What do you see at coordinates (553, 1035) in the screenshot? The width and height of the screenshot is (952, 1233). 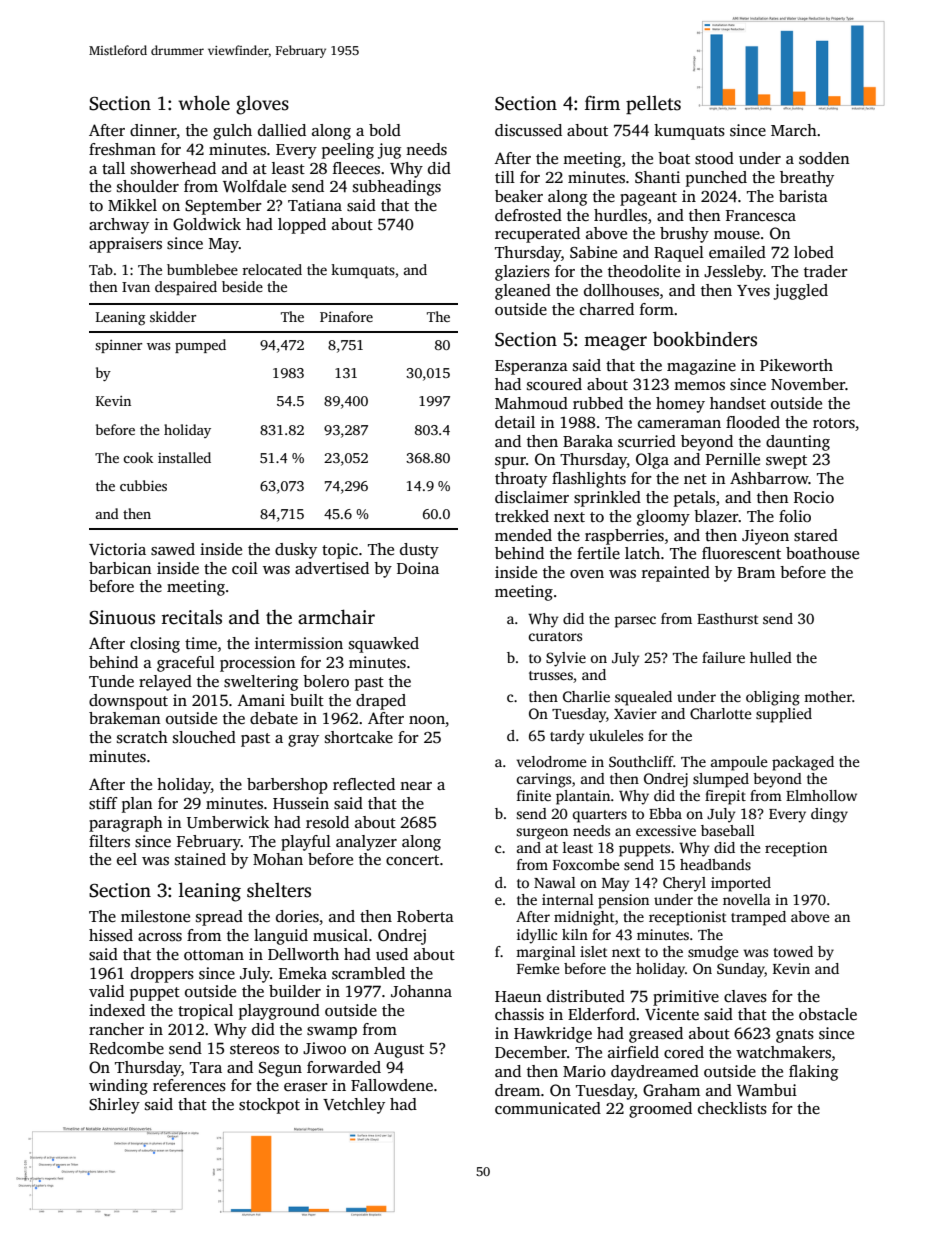 I see `Hawkridge` at bounding box center [553, 1035].
